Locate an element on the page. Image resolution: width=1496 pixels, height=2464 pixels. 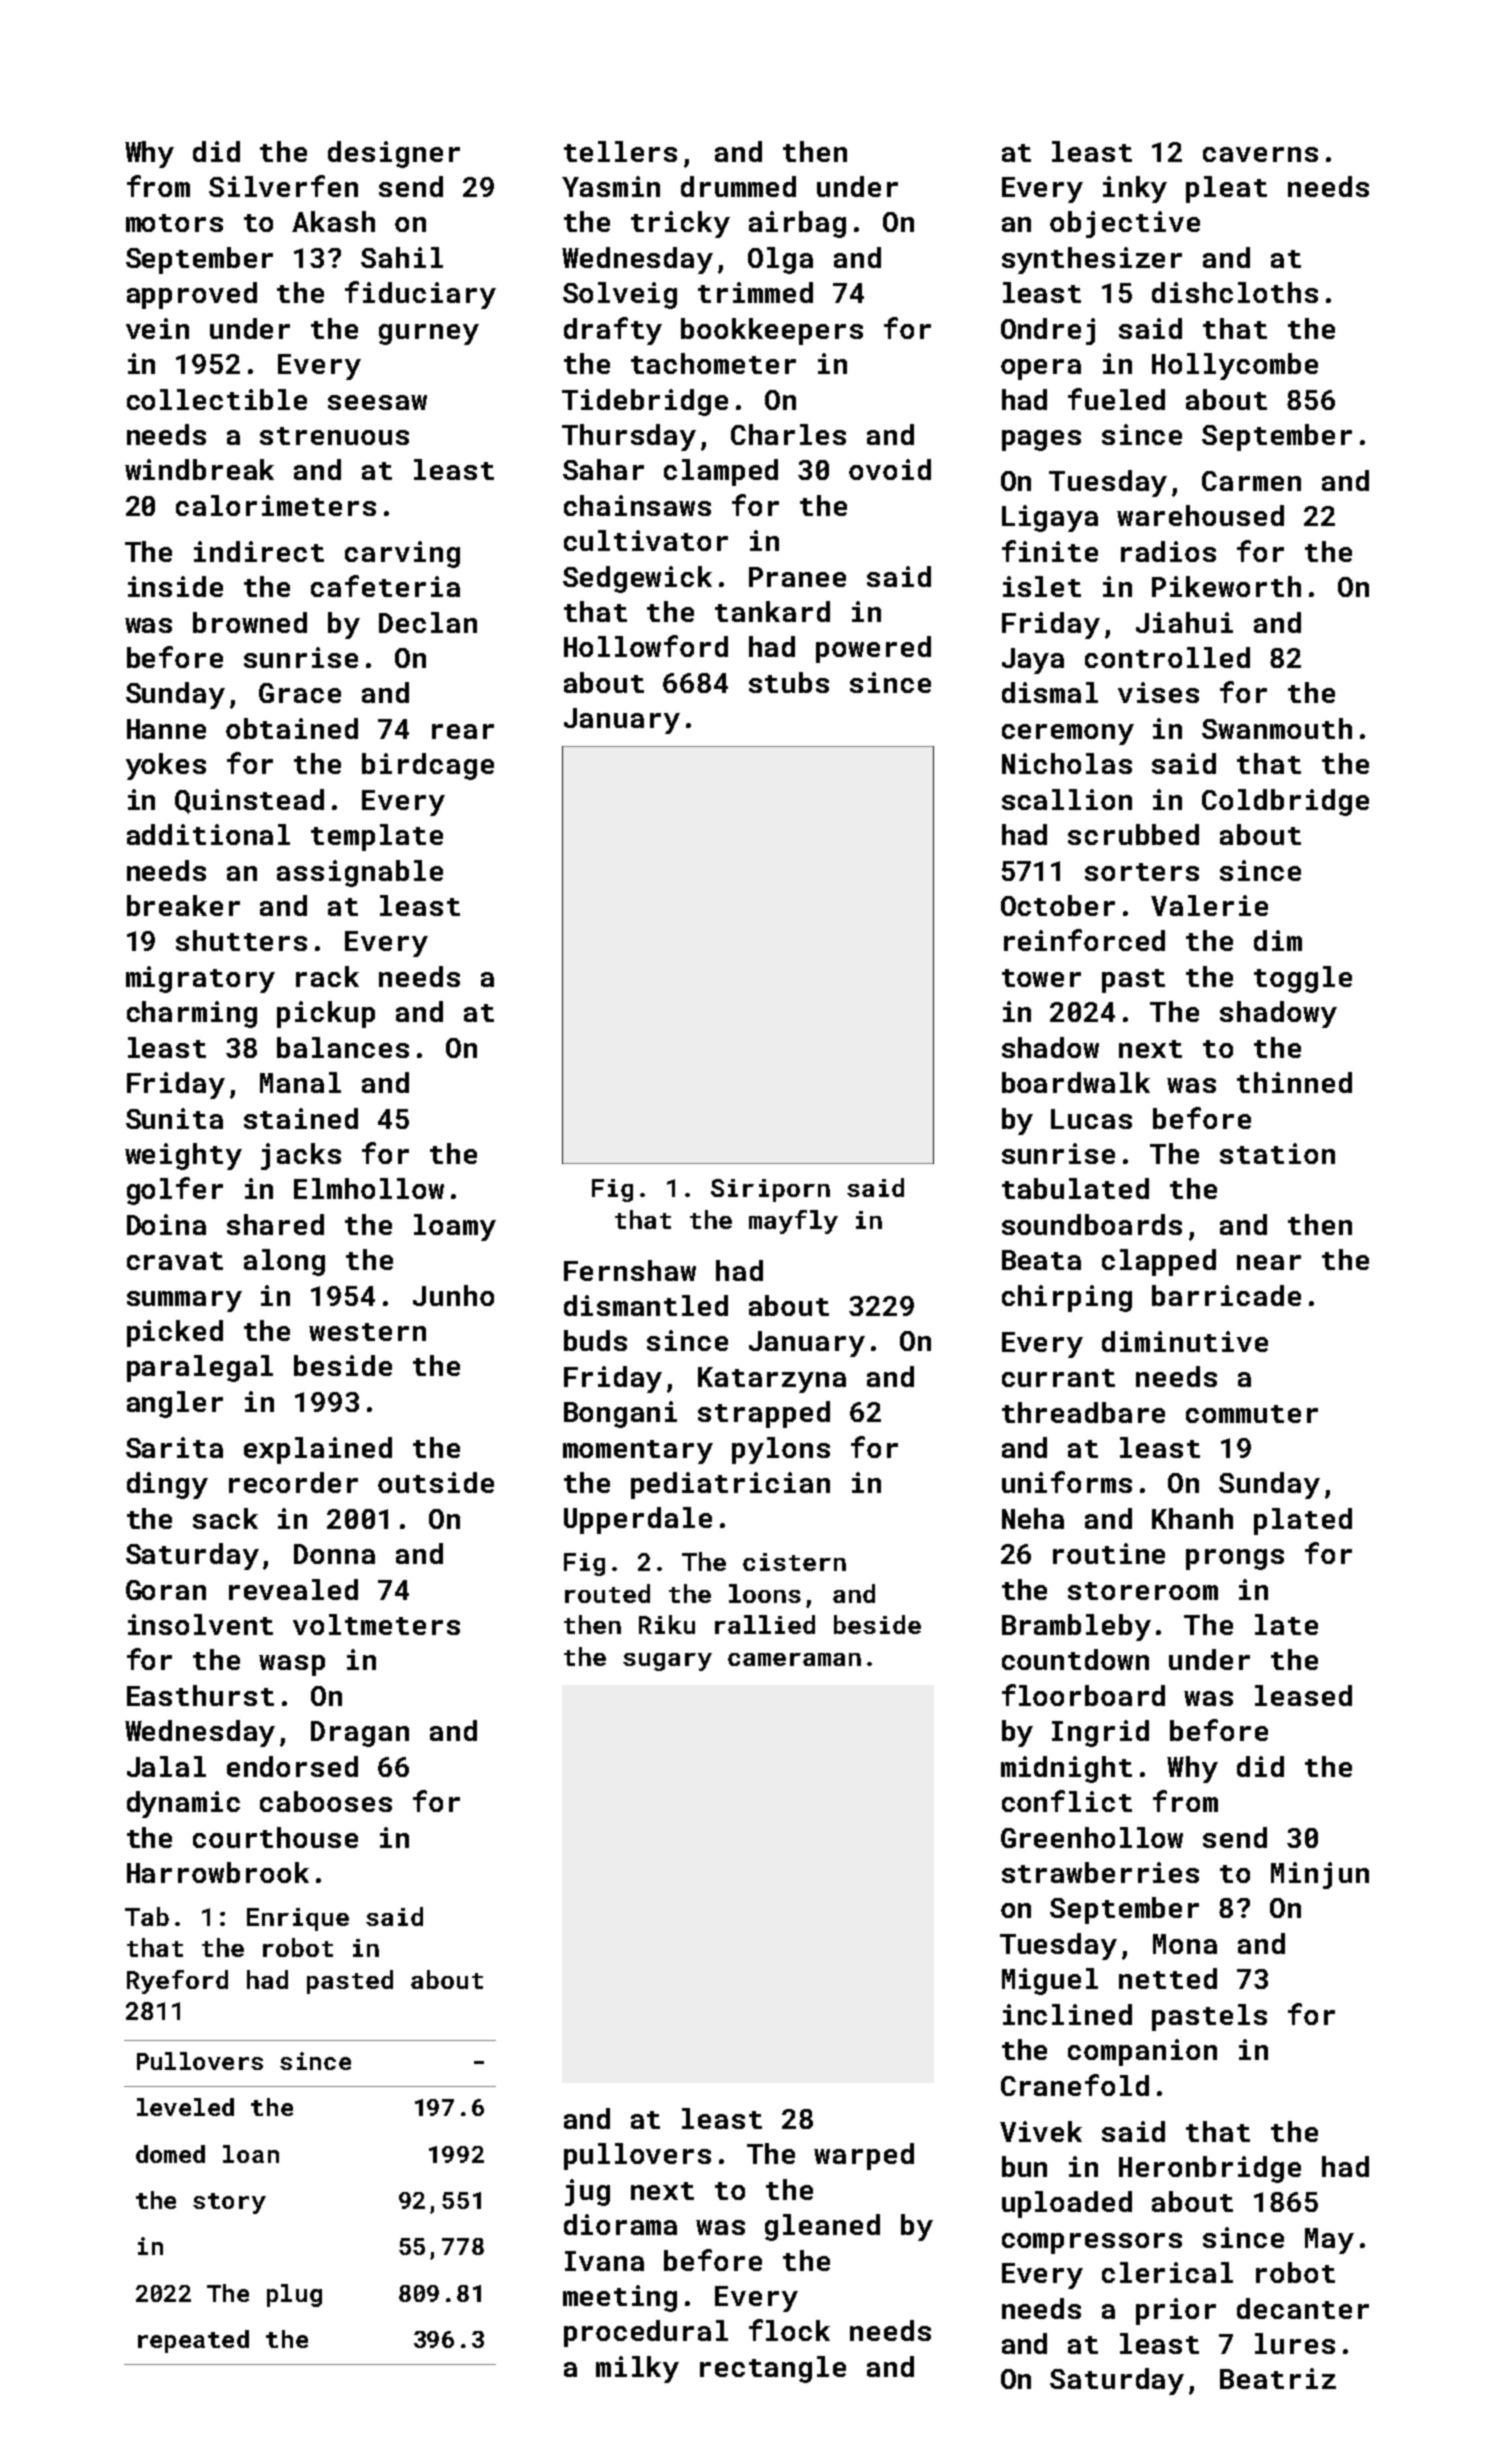
rear is located at coordinates (463, 731).
